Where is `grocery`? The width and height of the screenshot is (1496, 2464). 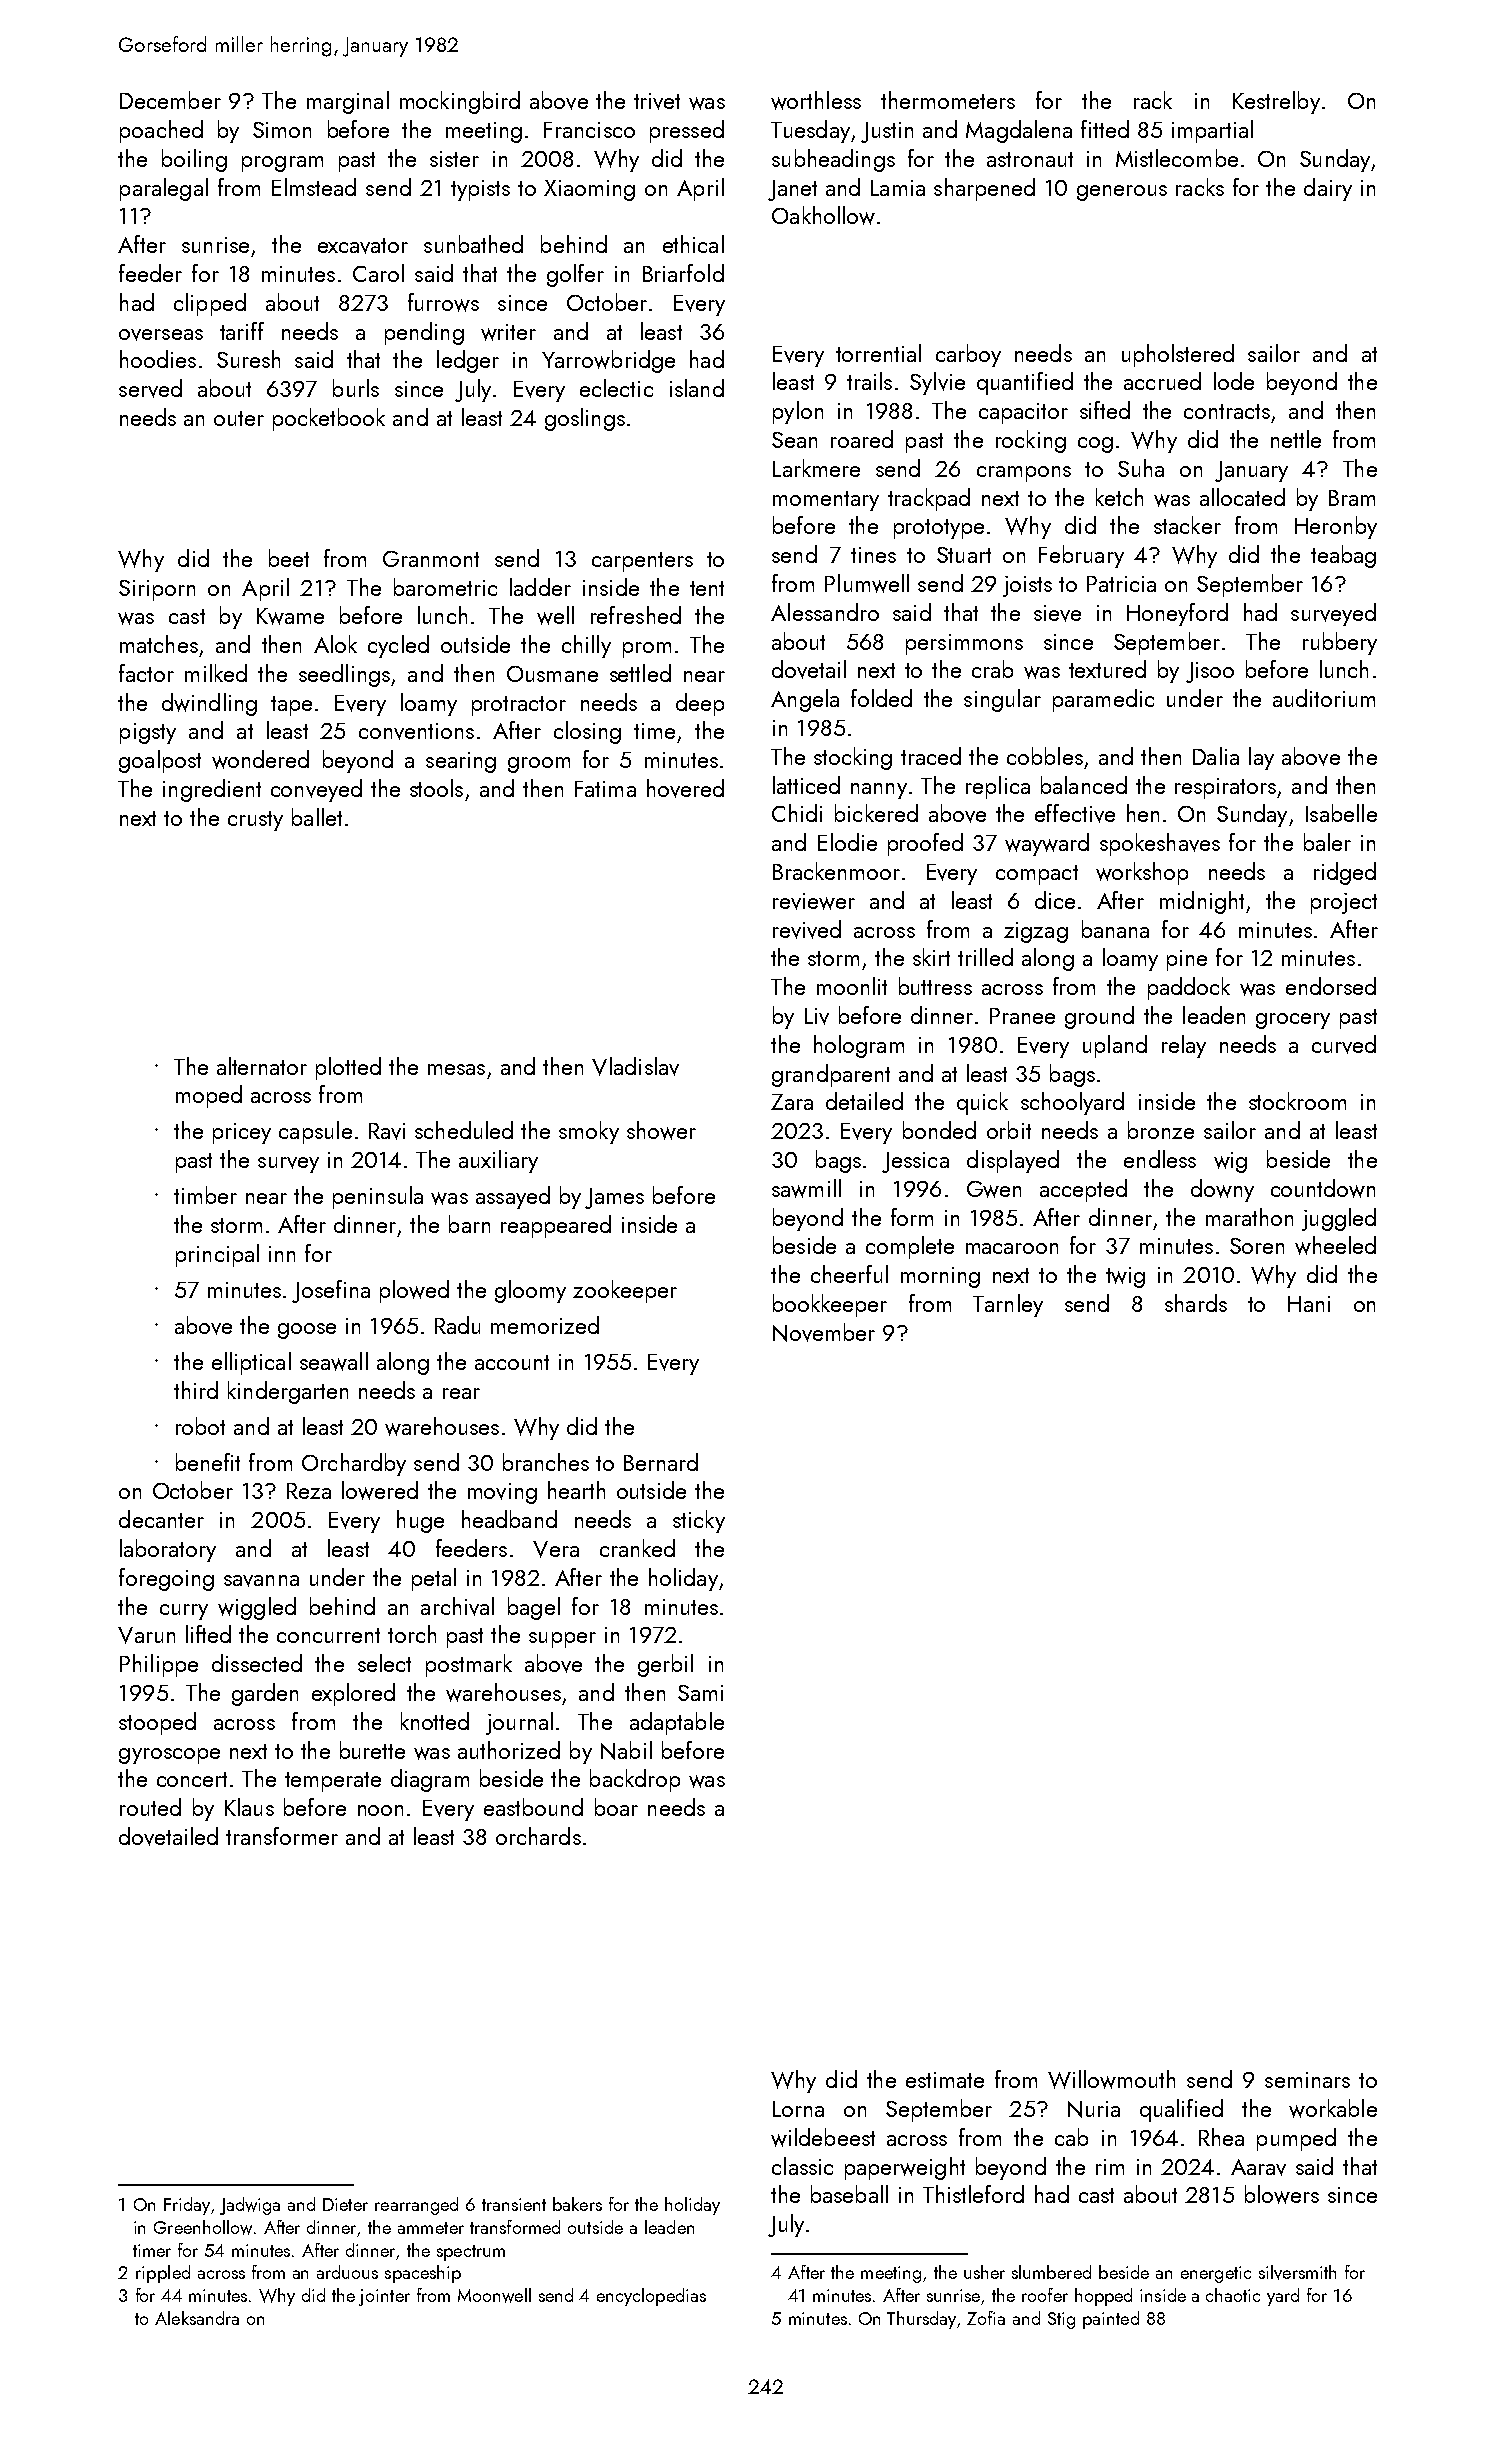
grocery is located at coordinates (1293, 1021).
